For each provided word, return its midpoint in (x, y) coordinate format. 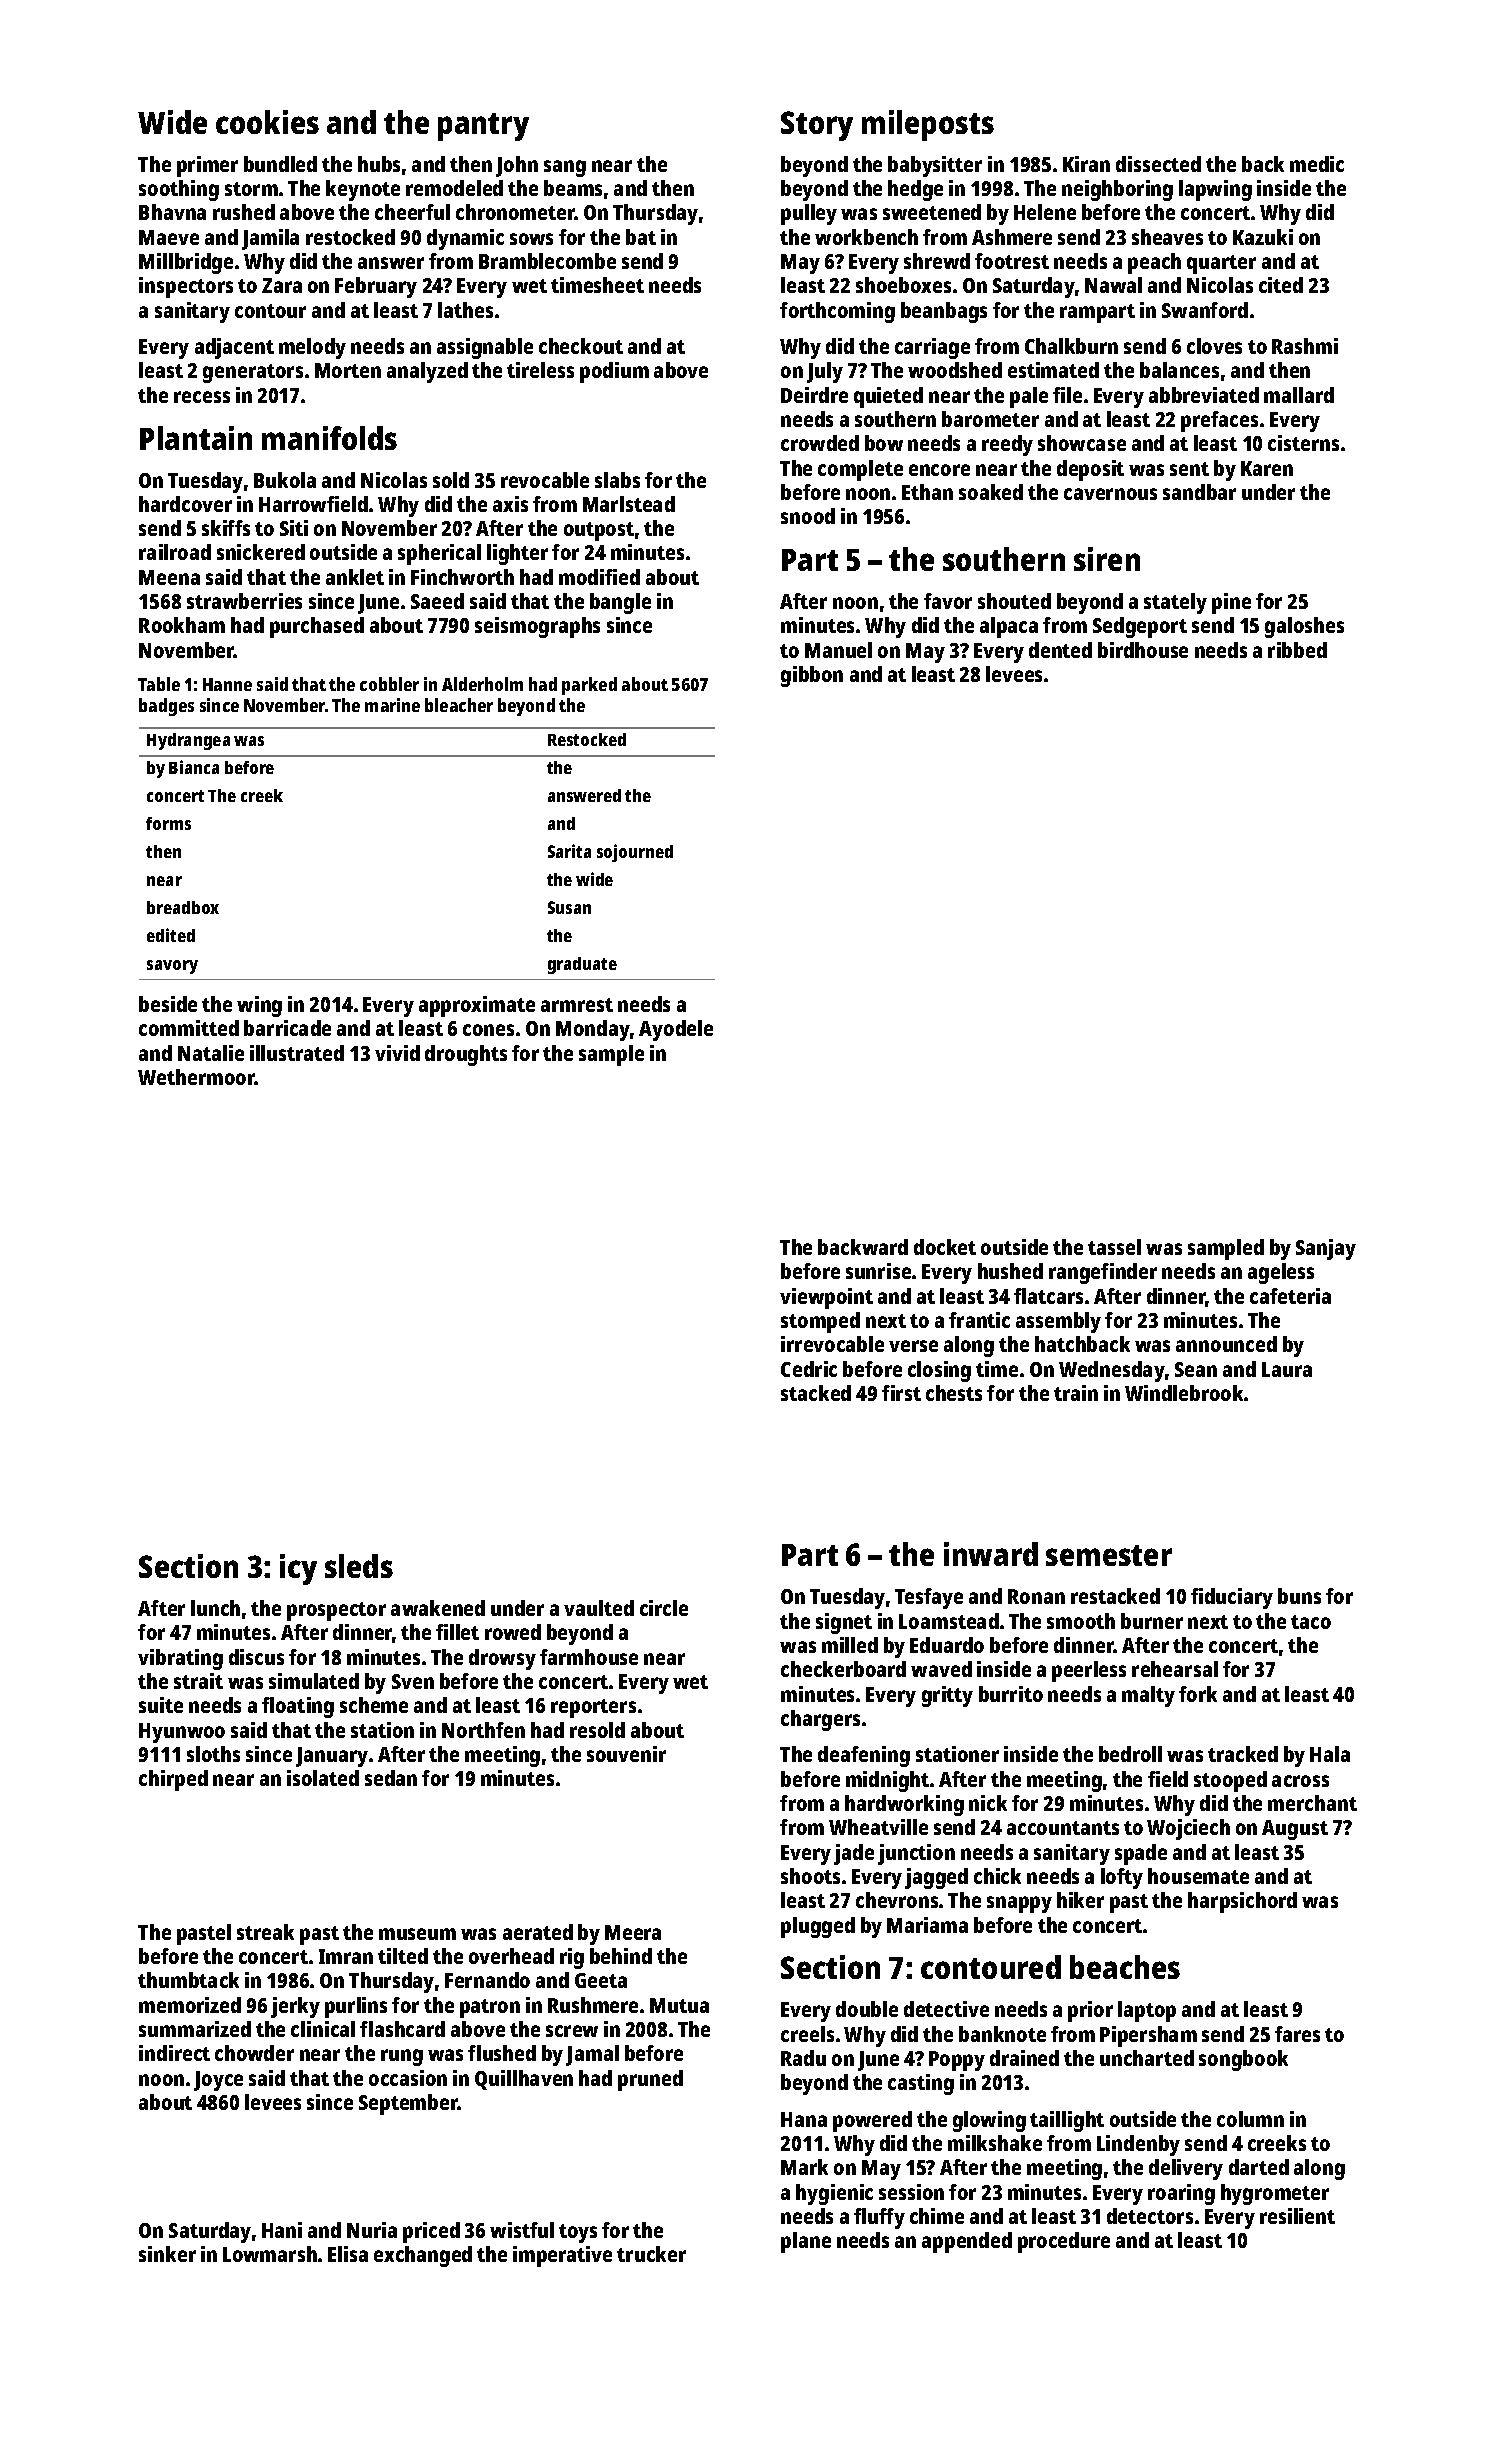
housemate (1198, 1876)
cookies (267, 122)
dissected (1158, 164)
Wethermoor (196, 1077)
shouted (1014, 601)
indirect (174, 2053)
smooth (1081, 1621)
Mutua (679, 2005)
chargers (820, 1720)
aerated (538, 1932)
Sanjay (1326, 1249)
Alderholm (482, 684)
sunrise (878, 1271)
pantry (483, 127)
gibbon (812, 676)
